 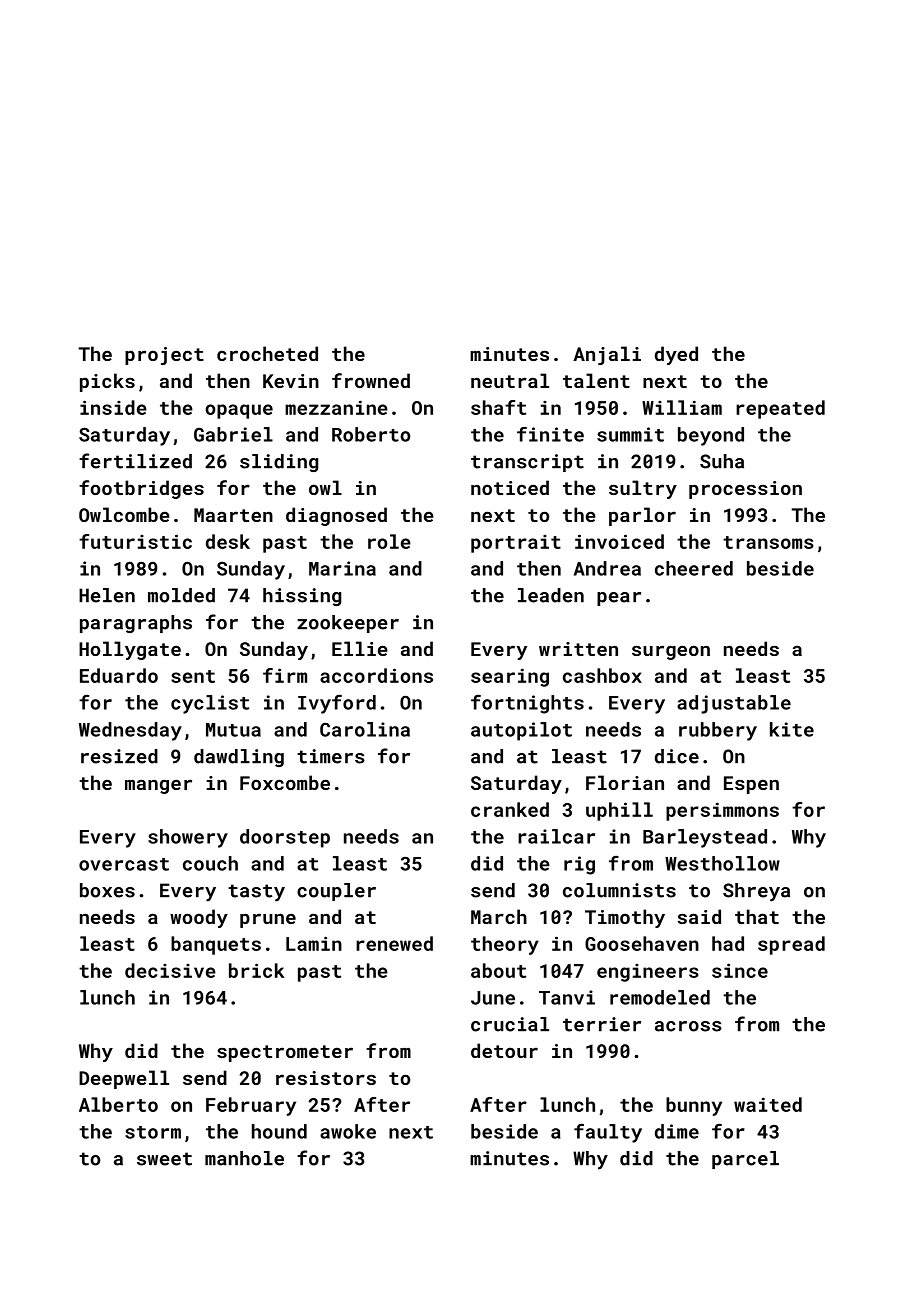 I want to click on dice, so click(x=677, y=756).
